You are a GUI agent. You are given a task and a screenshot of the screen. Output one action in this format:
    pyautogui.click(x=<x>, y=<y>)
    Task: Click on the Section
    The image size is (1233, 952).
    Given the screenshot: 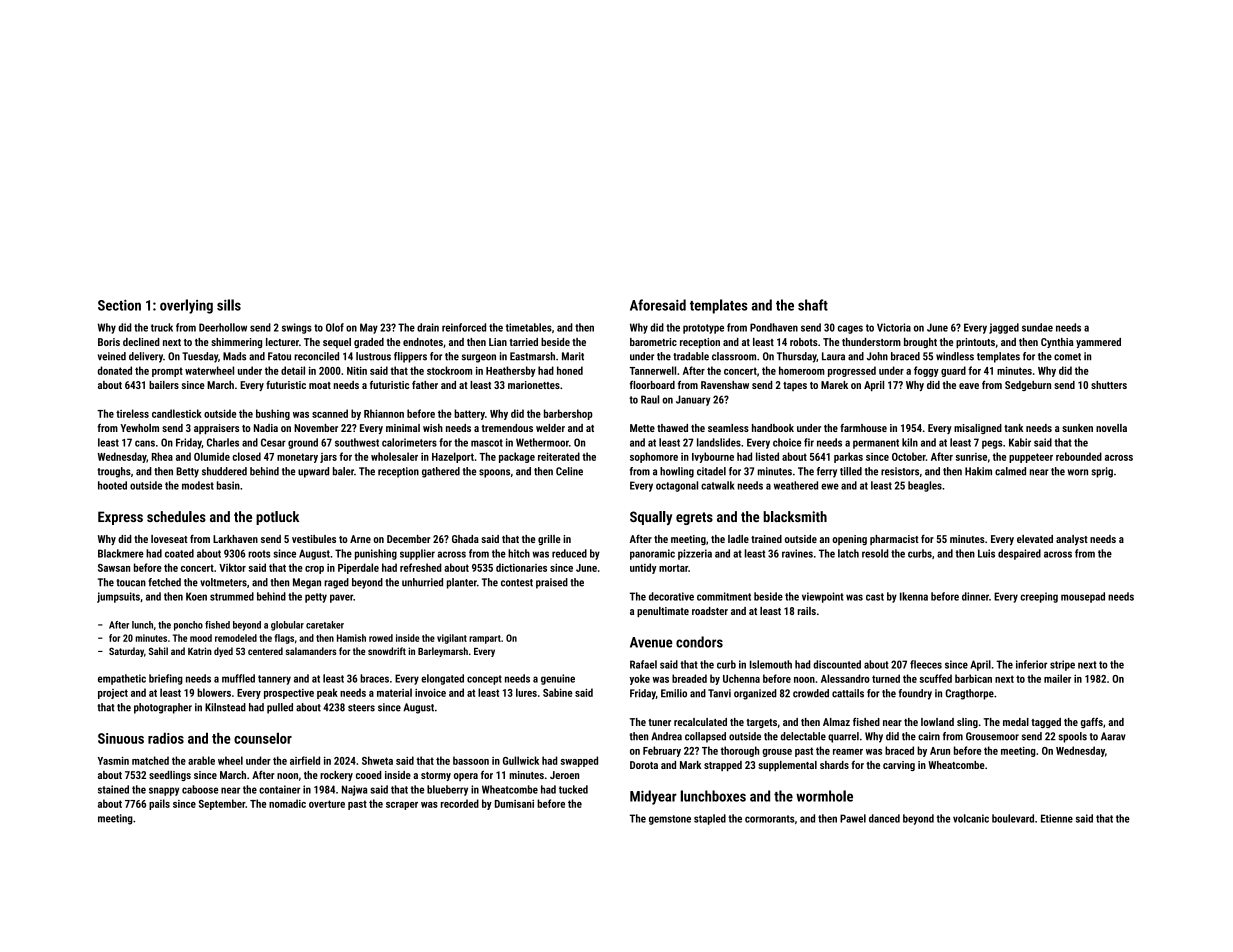 What is the action you would take?
    pyautogui.click(x=119, y=305)
